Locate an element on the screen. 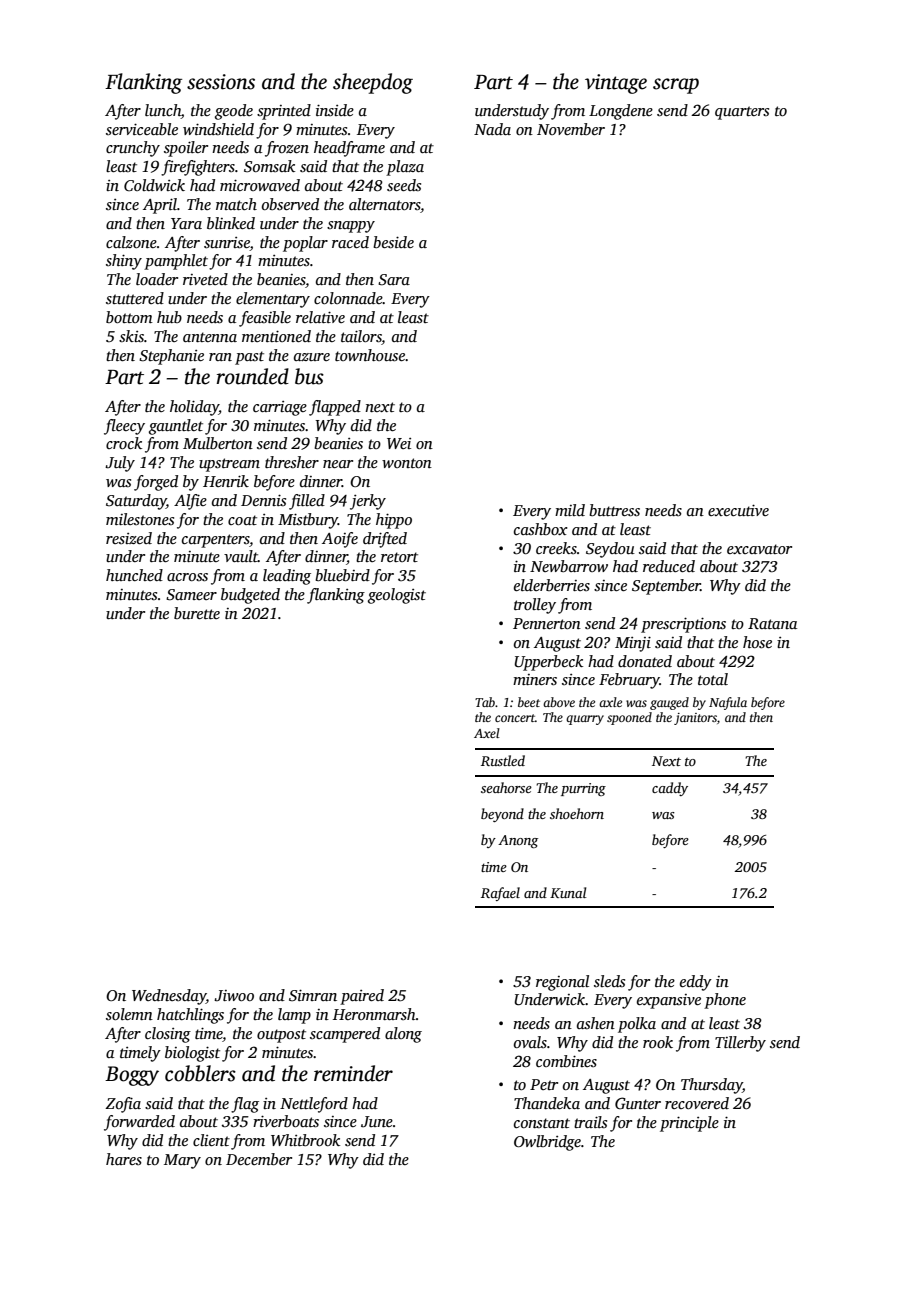 The image size is (908, 1316). caddy is located at coordinates (670, 789).
